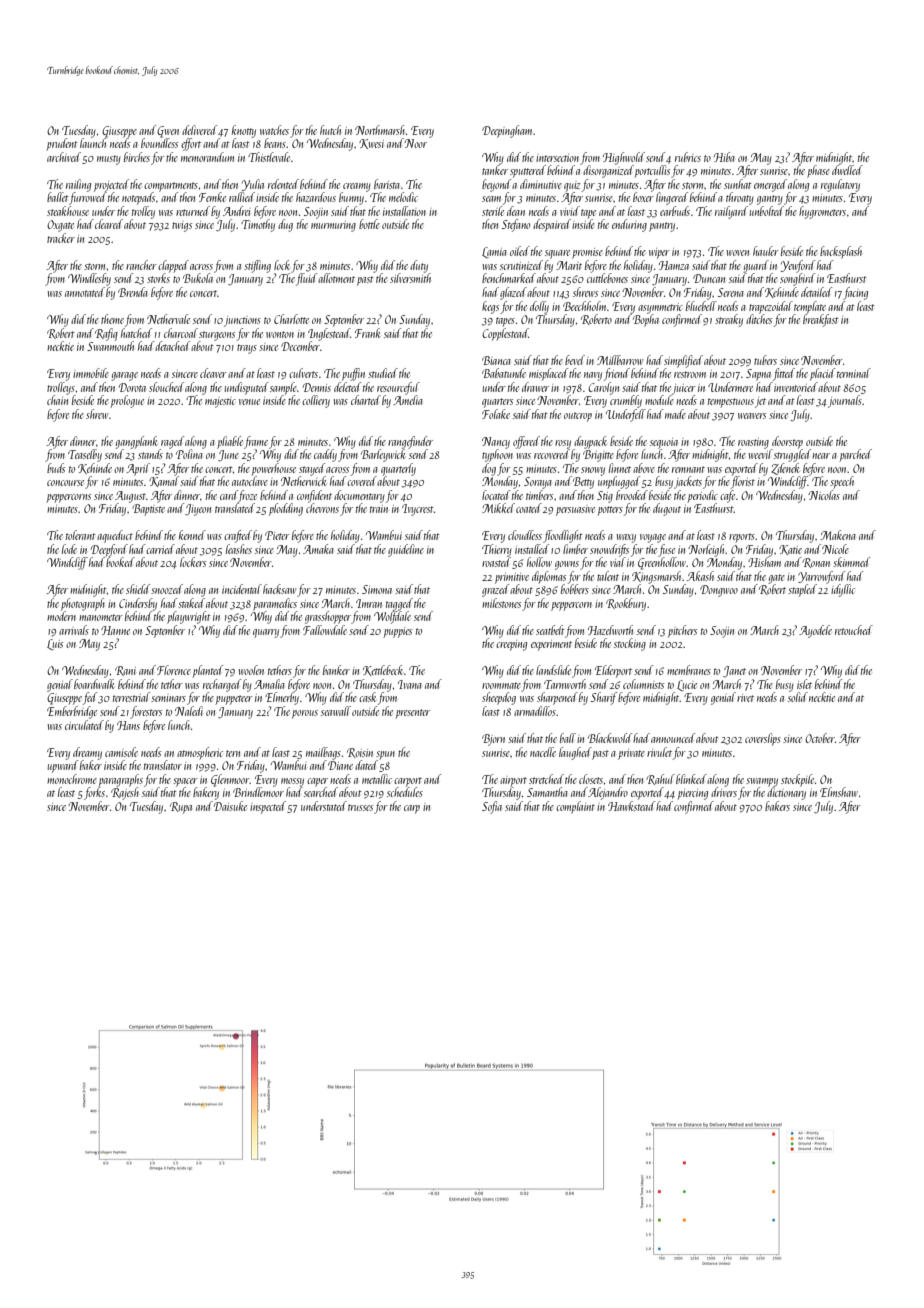 The width and height of the screenshot is (924, 1308). Describe the element at coordinates (786, 793) in the screenshot. I see `dictionary` at that location.
